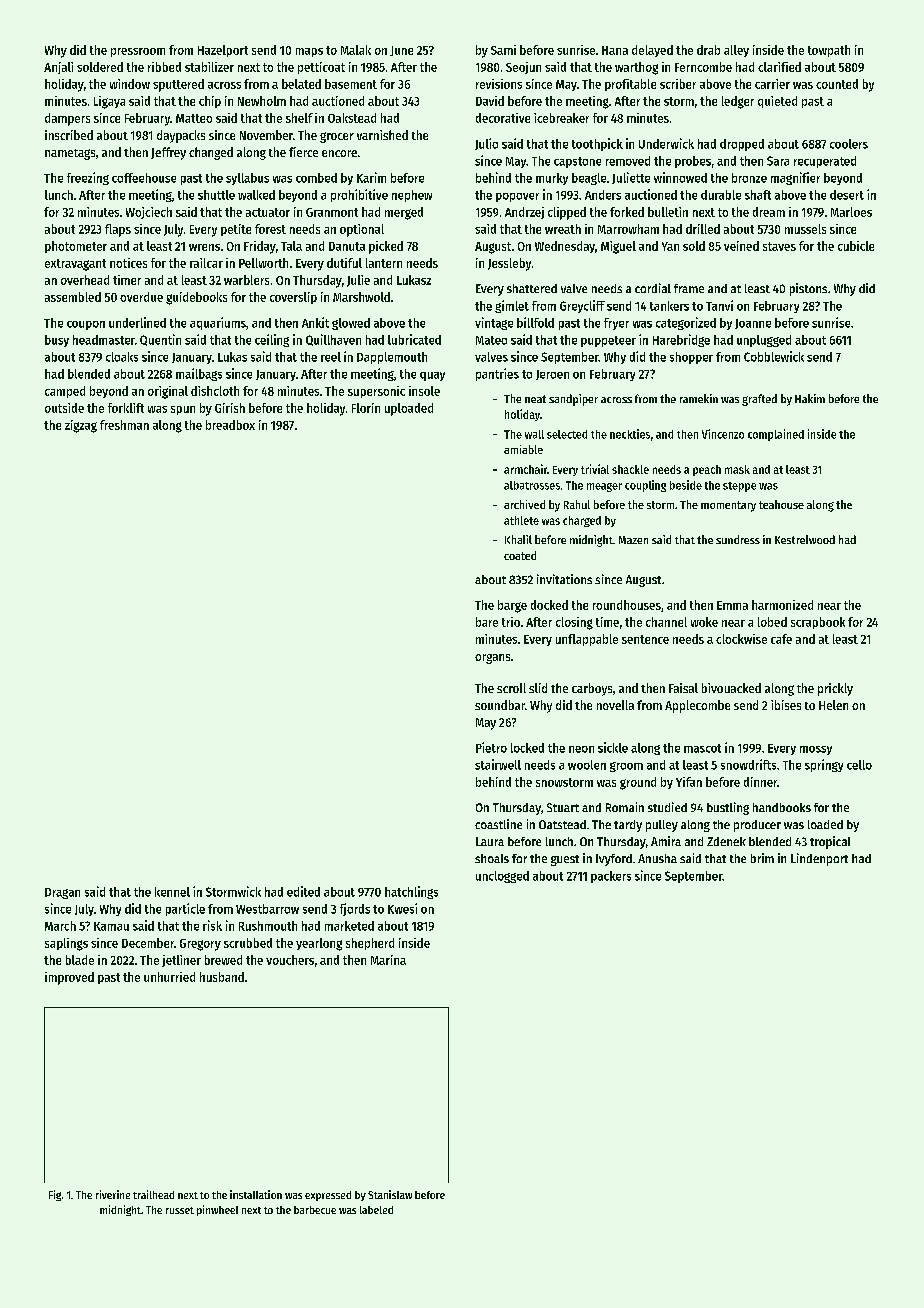  I want to click on riverine, so click(113, 1194).
